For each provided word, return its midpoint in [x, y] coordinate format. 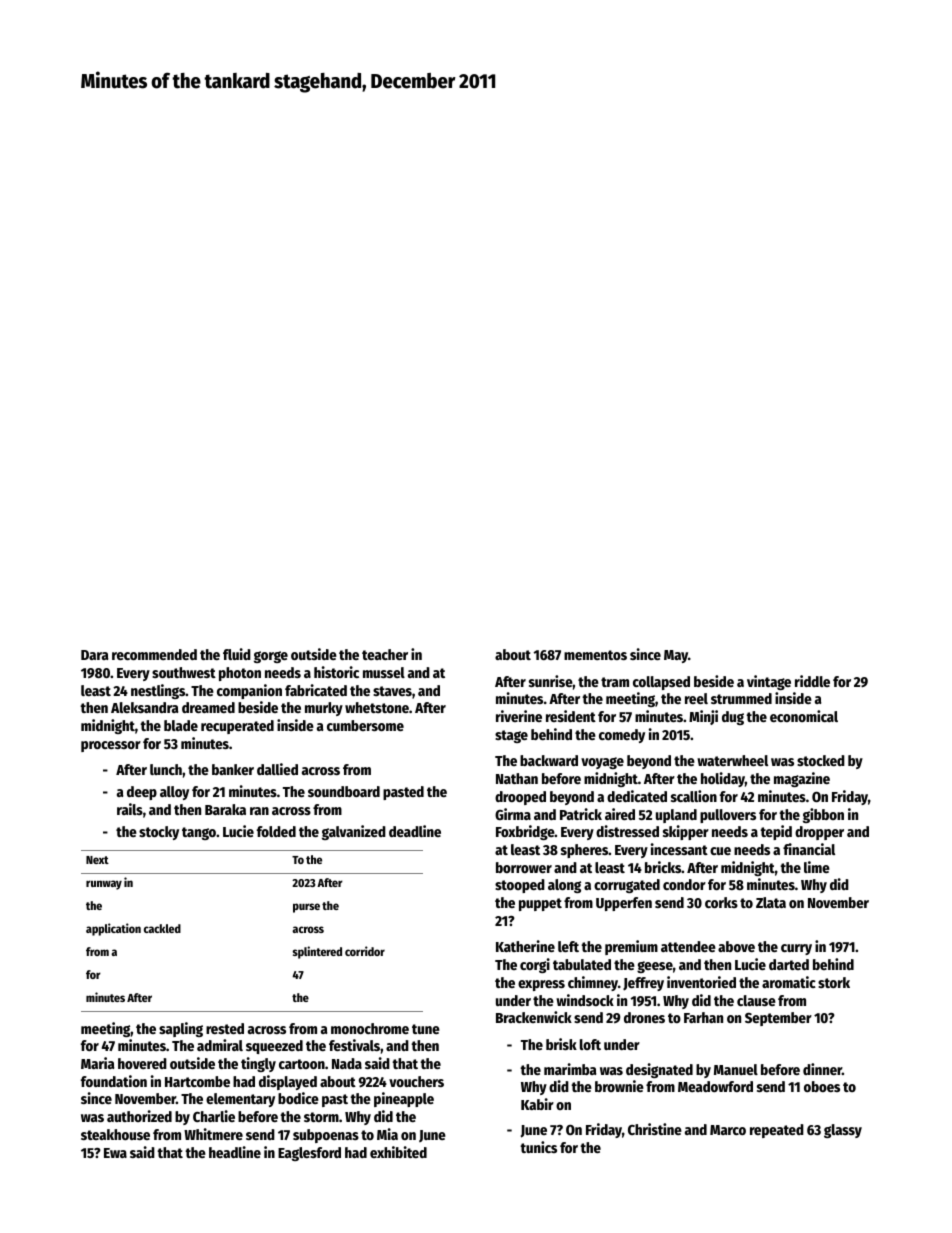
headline [235, 1152]
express [541, 985]
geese [655, 967]
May [676, 656]
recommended [154, 654]
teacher [385, 654]
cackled [162, 928]
